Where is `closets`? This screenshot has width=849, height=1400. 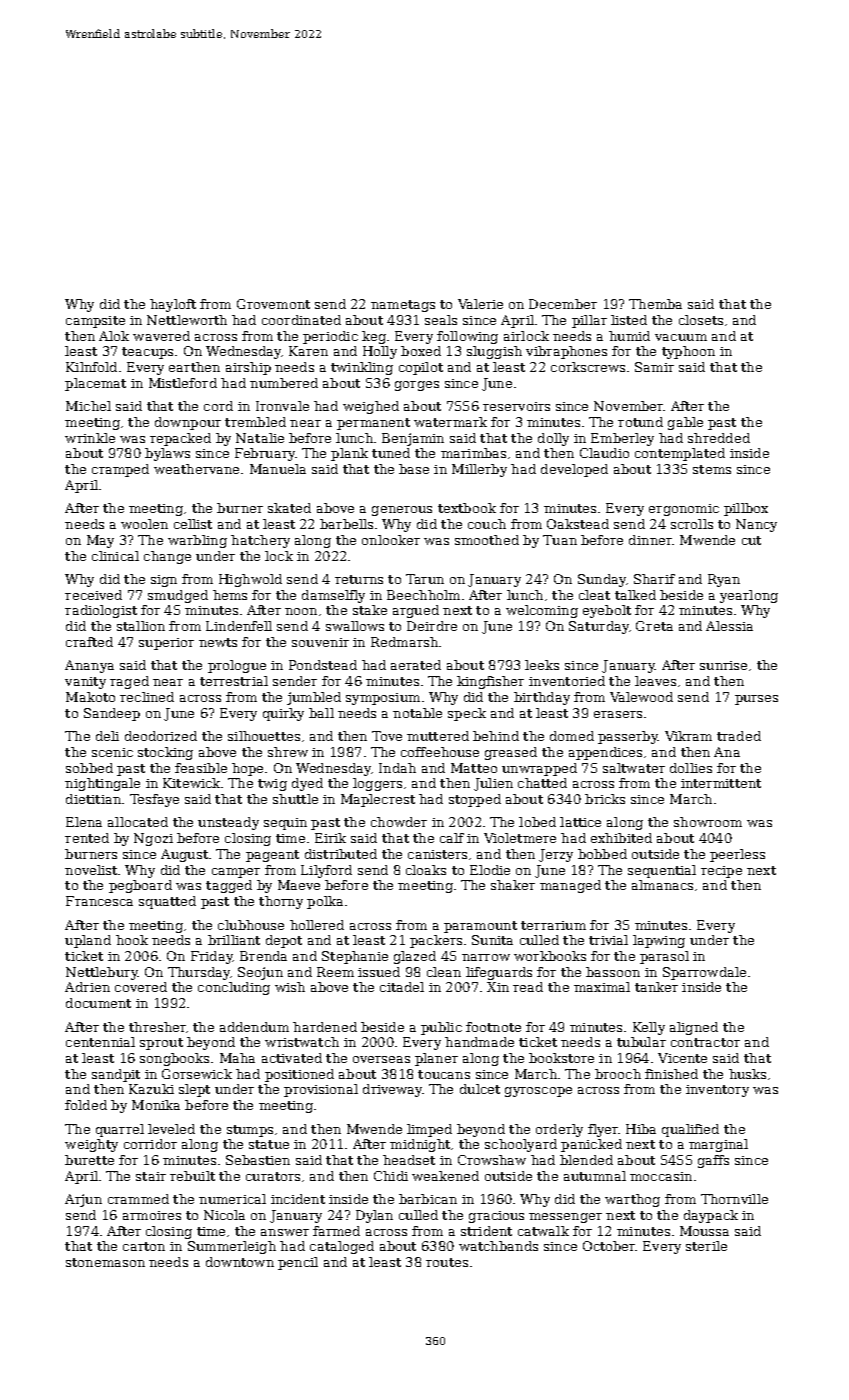
closets is located at coordinates (701, 320).
